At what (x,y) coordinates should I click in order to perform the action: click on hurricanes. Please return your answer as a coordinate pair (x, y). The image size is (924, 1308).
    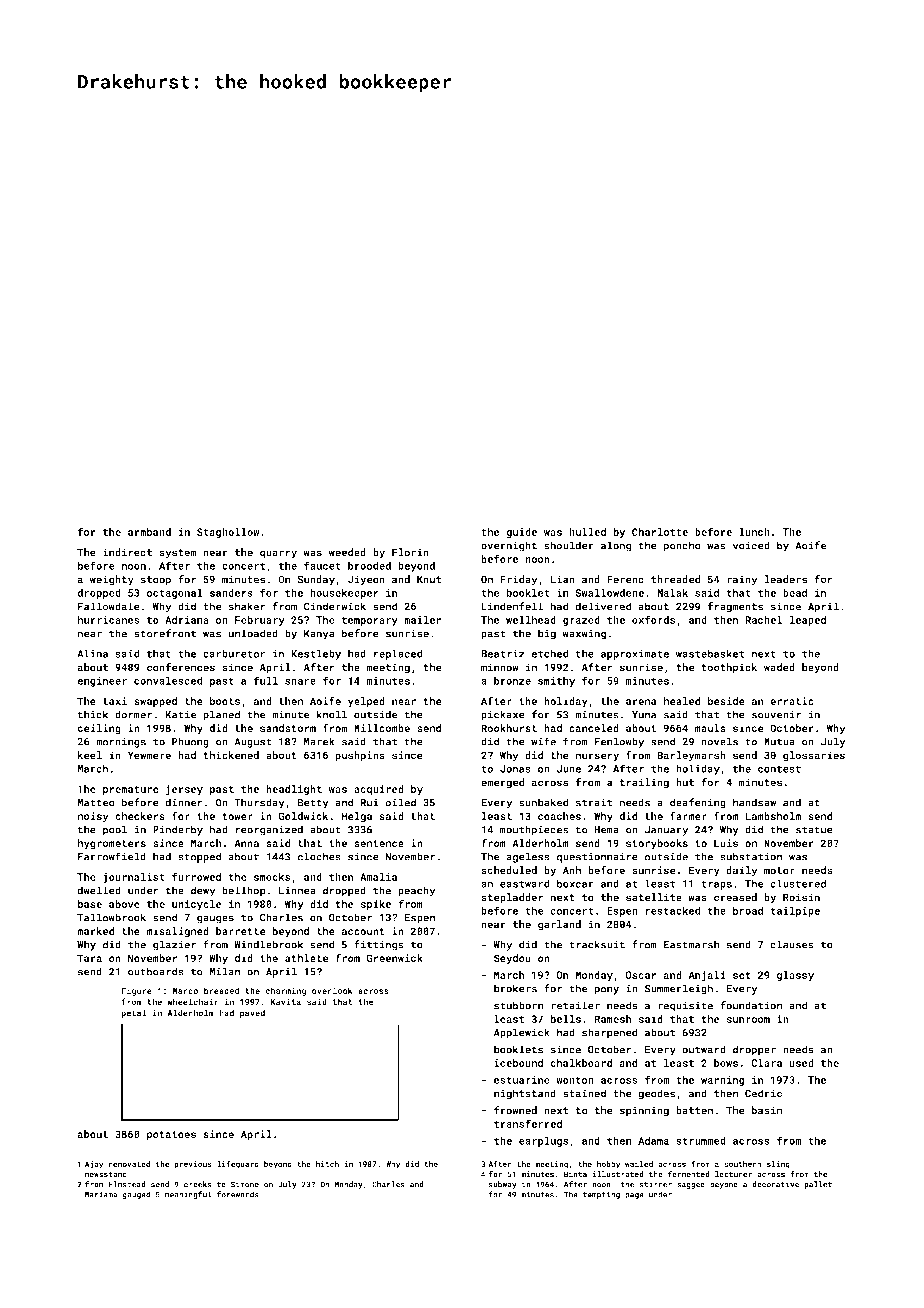
    Looking at the image, I should click on (109, 620).
